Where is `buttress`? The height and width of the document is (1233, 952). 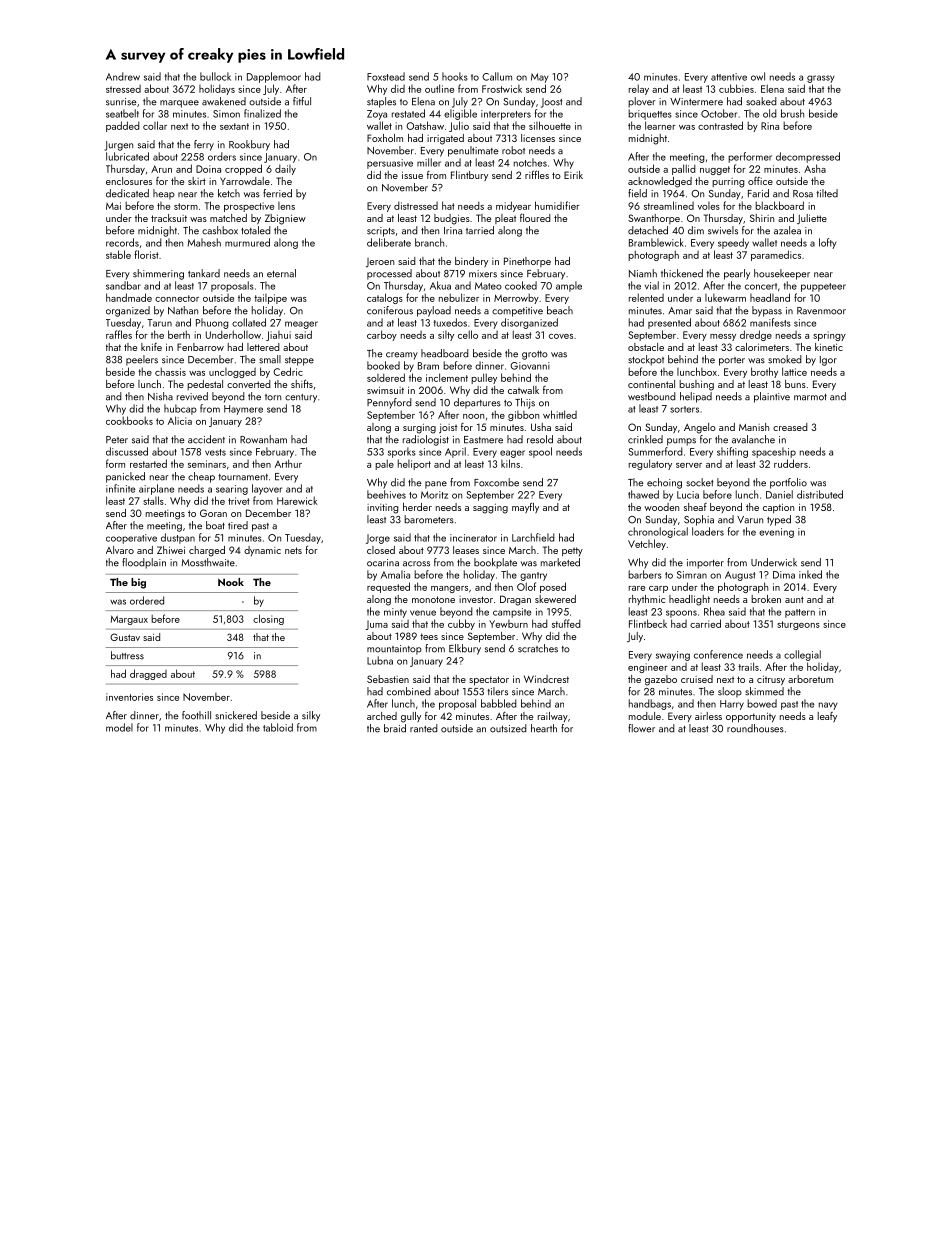
buttress is located at coordinates (127, 655).
